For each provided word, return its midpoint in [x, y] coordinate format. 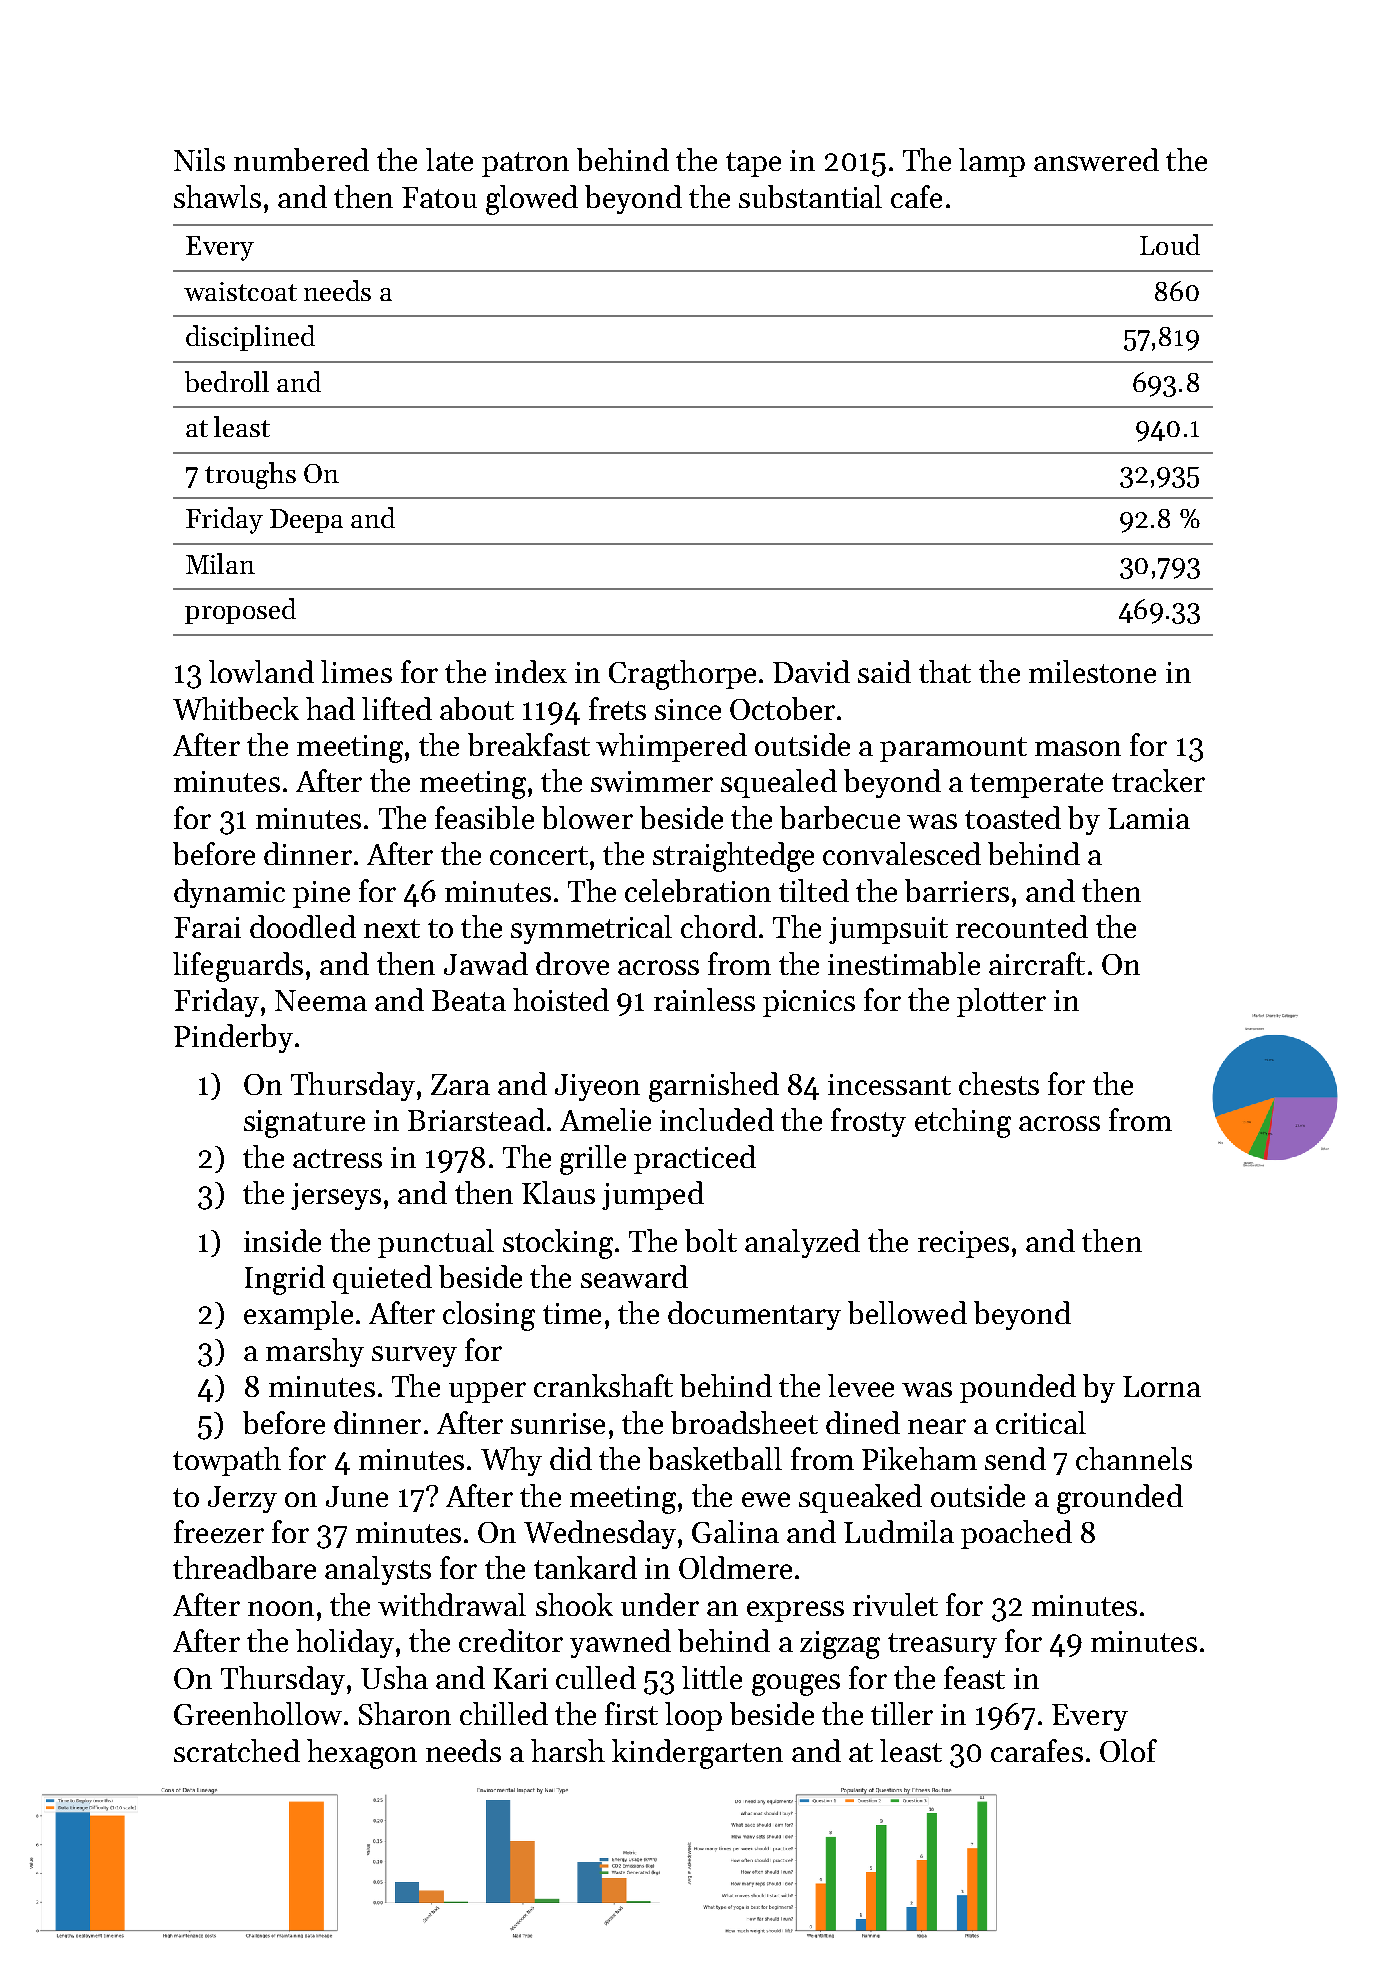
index [531, 671]
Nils [199, 159]
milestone [1092, 671]
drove [572, 963]
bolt [711, 1240]
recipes [963, 1244]
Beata [469, 1000]
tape [753, 164]
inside [282, 1240]
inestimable [904, 963]
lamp [992, 162]
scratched [237, 1750]
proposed [240, 611]
